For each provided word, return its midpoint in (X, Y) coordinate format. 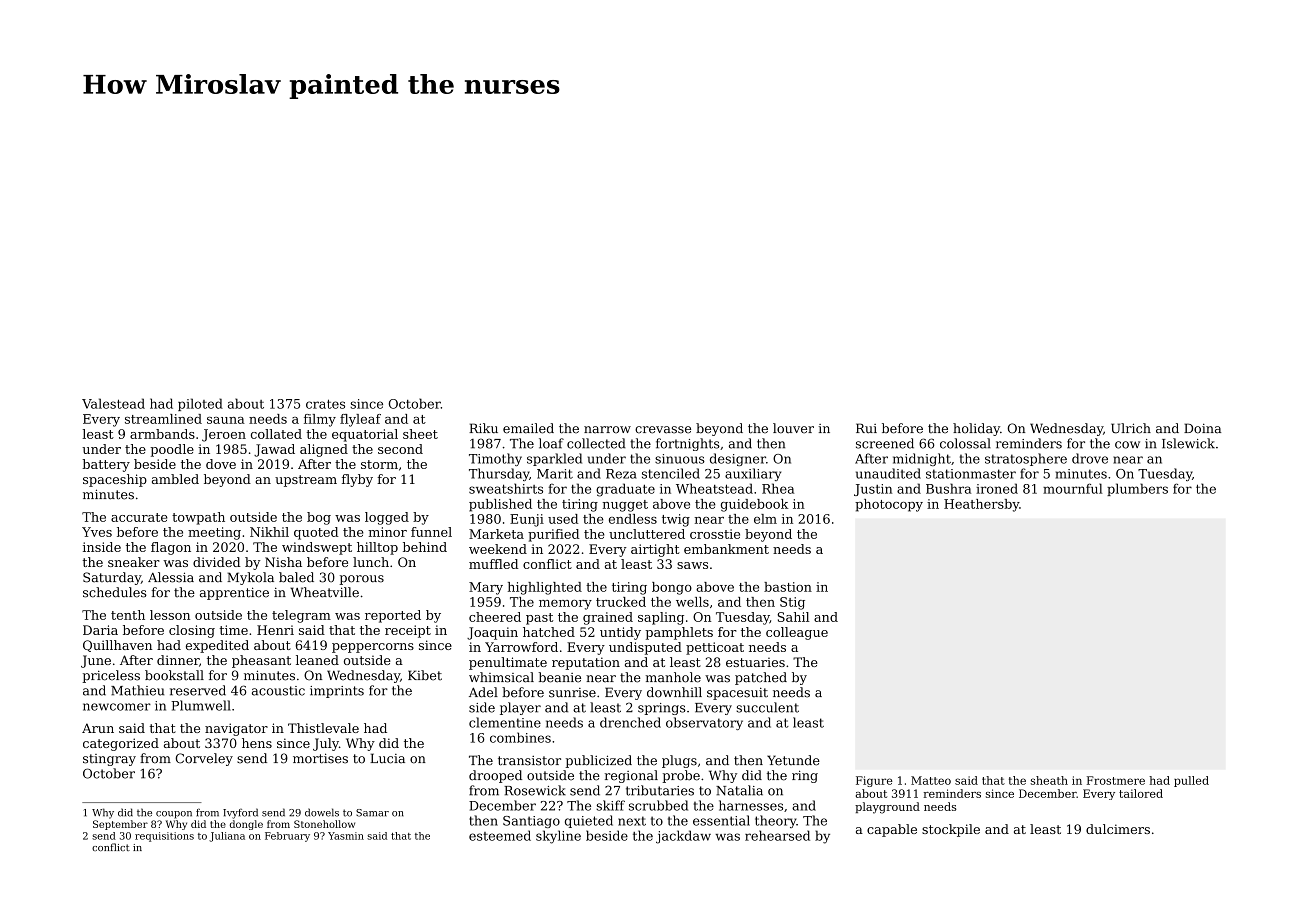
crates (325, 404)
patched (761, 678)
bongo (672, 588)
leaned (317, 660)
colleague (797, 633)
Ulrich (1131, 428)
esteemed (500, 835)
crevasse (663, 430)
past (539, 619)
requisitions (164, 837)
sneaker (134, 562)
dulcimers (1118, 829)
